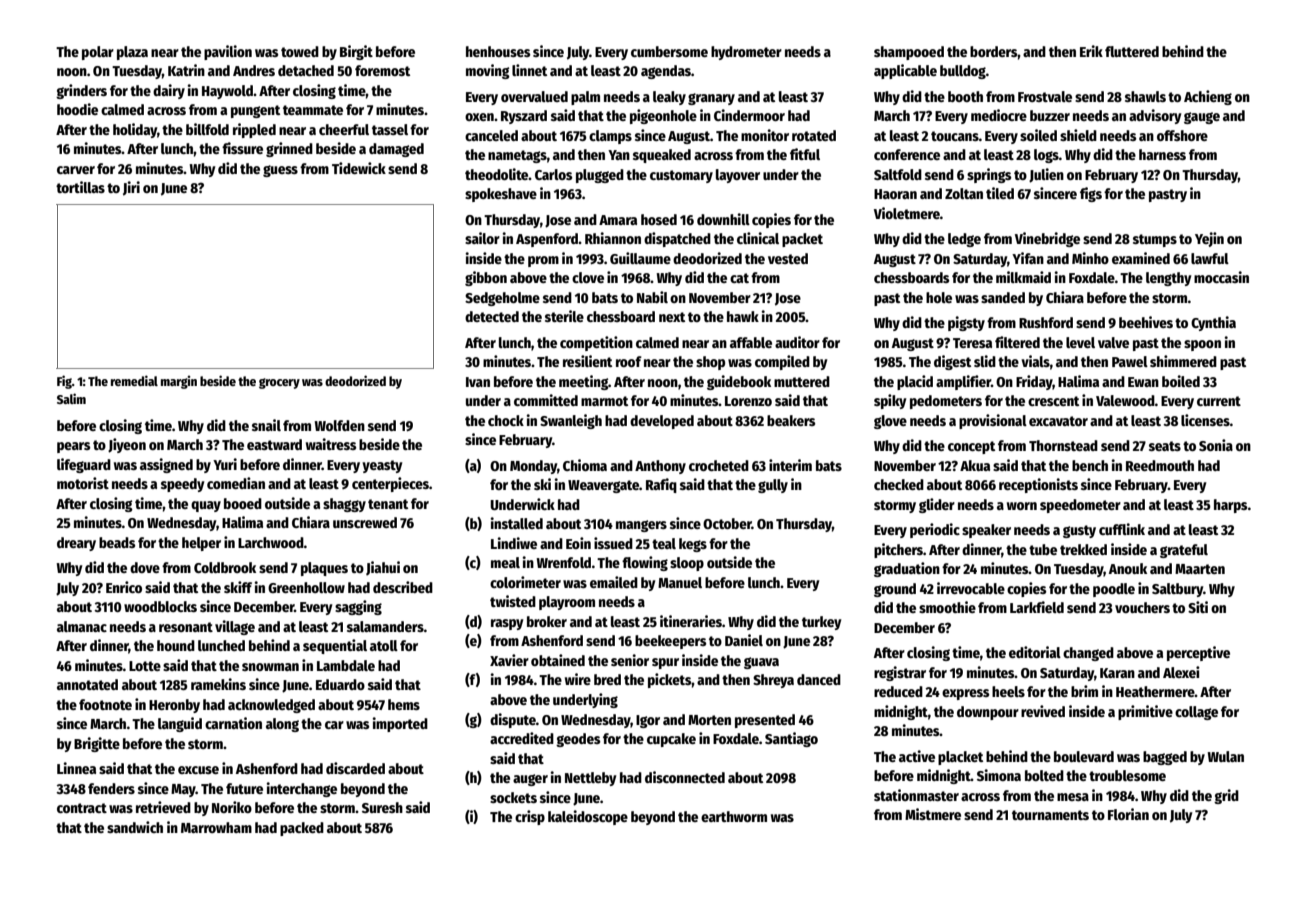 The image size is (1308, 924). Describe the element at coordinates (529, 70) in the screenshot. I see `linnet` at that location.
